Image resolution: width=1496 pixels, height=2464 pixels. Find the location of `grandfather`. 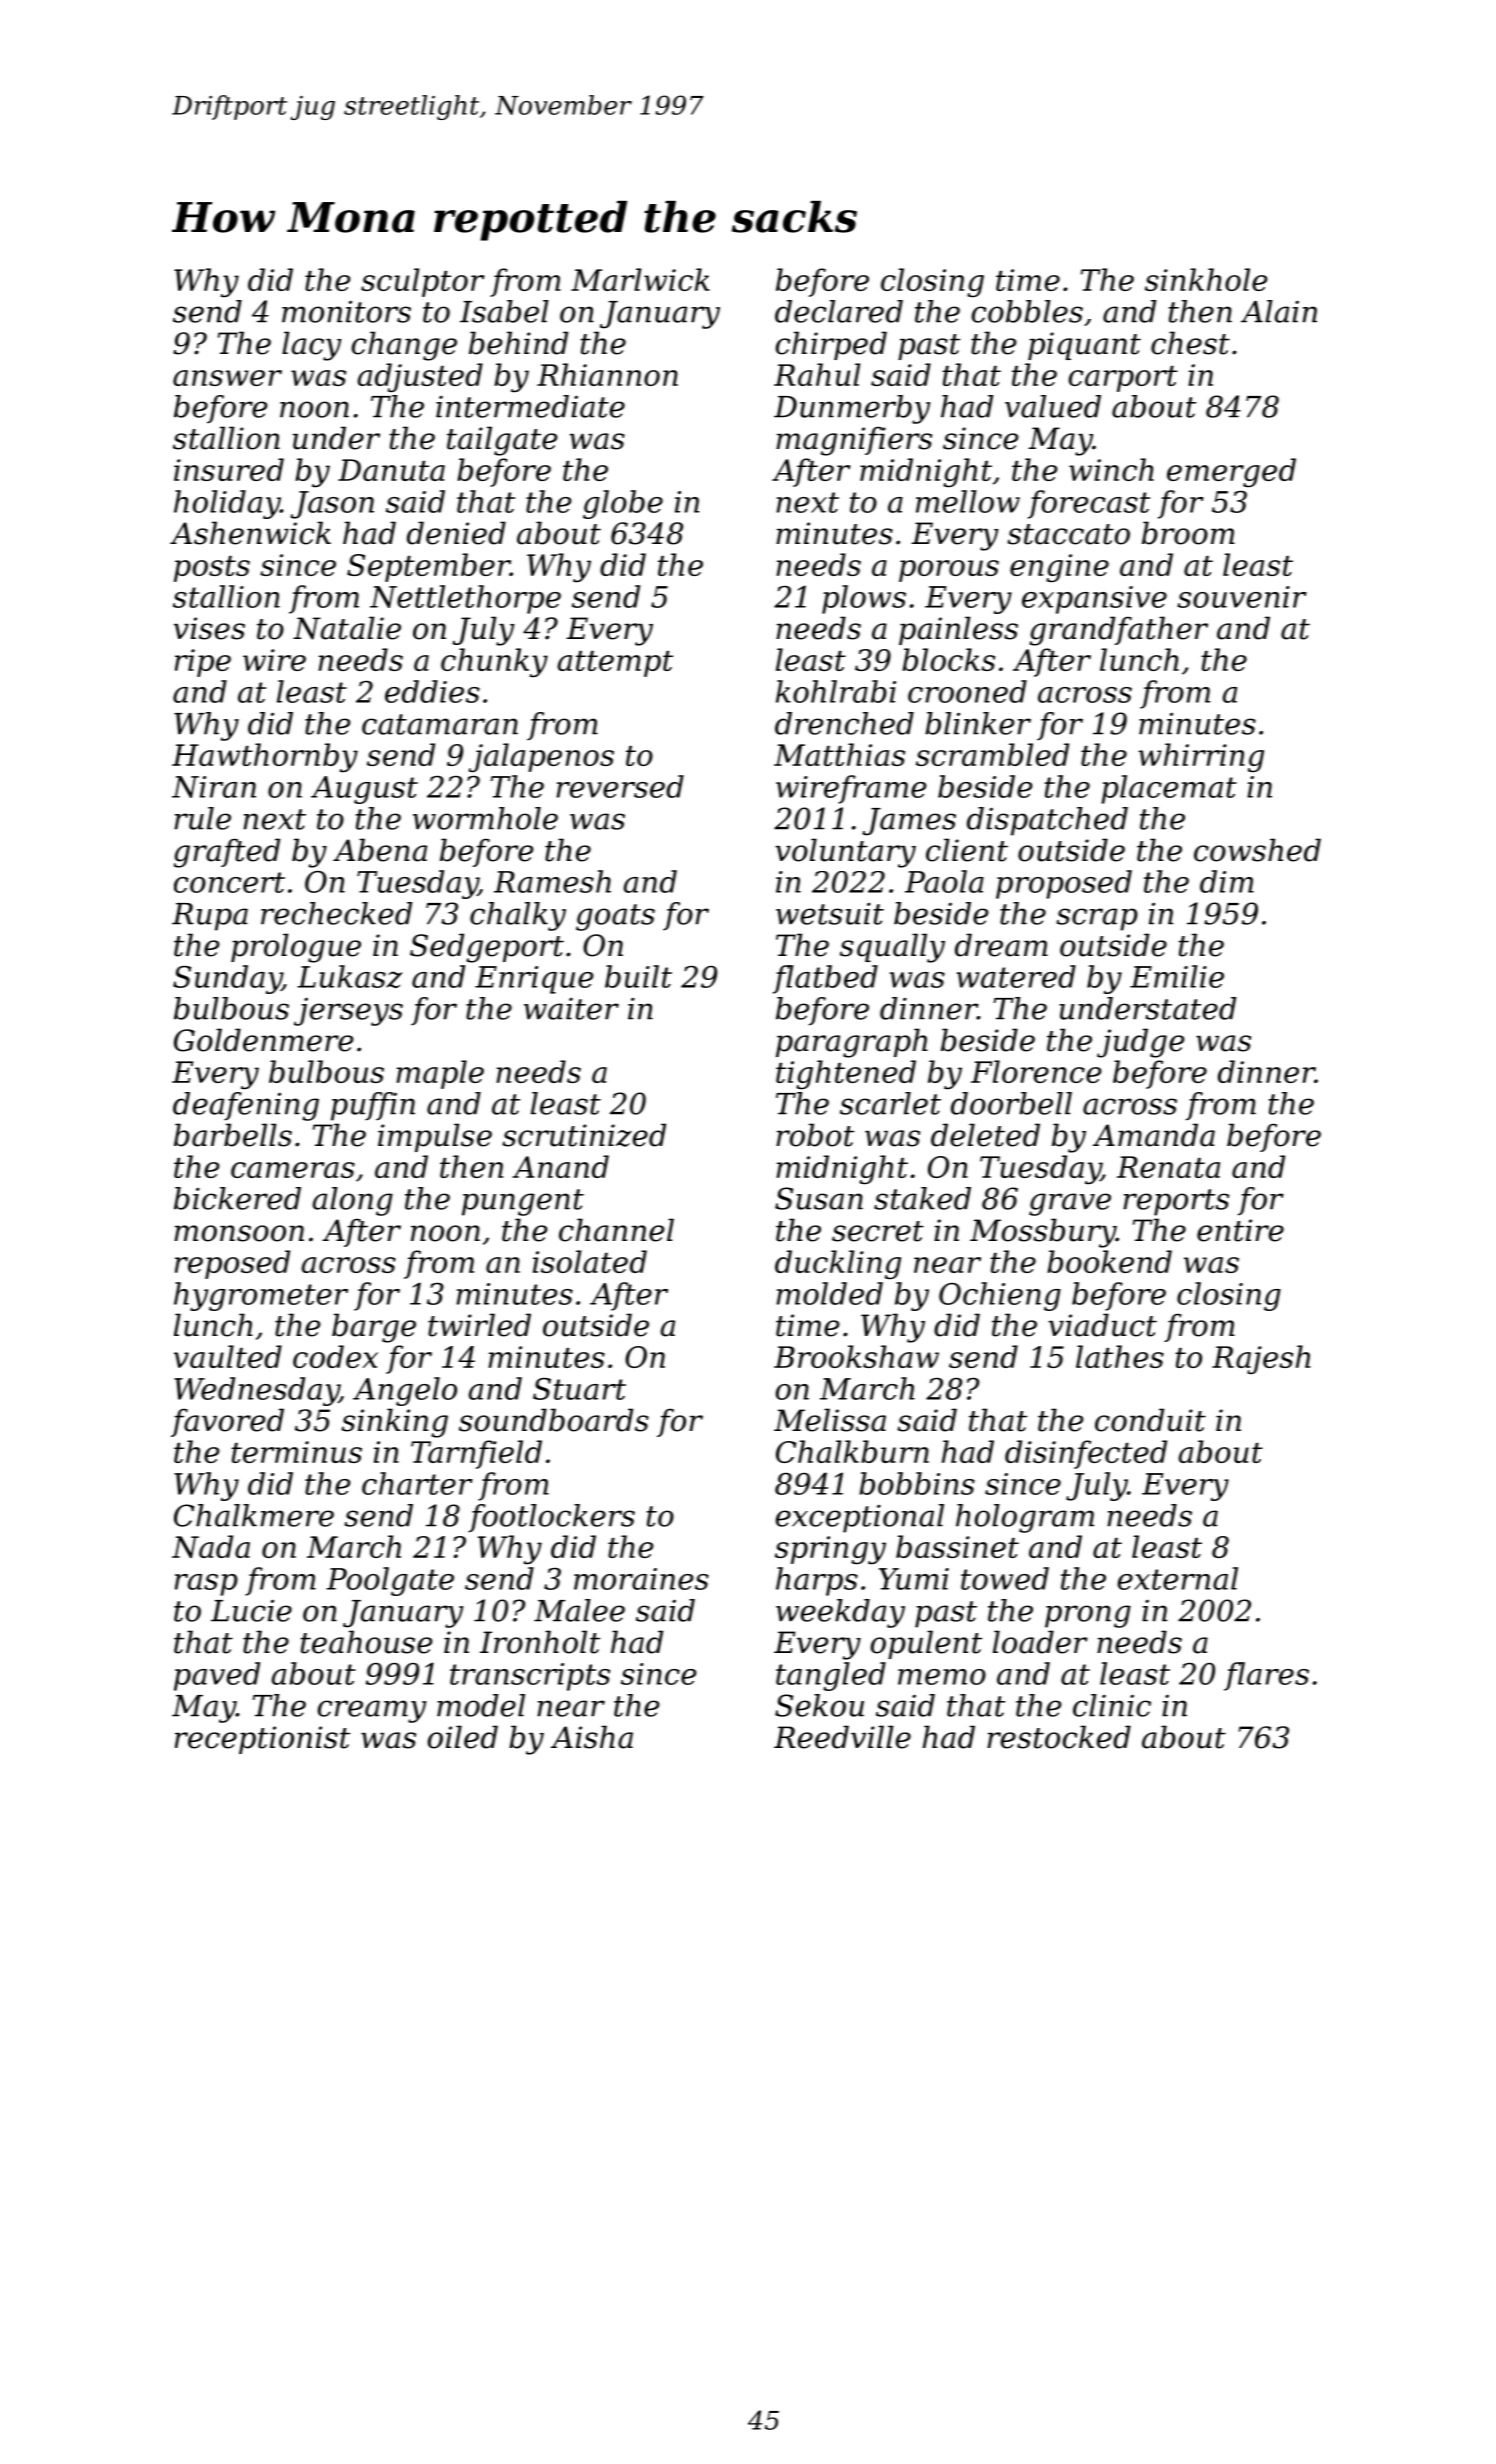

grandfather is located at coordinates (1118, 631).
